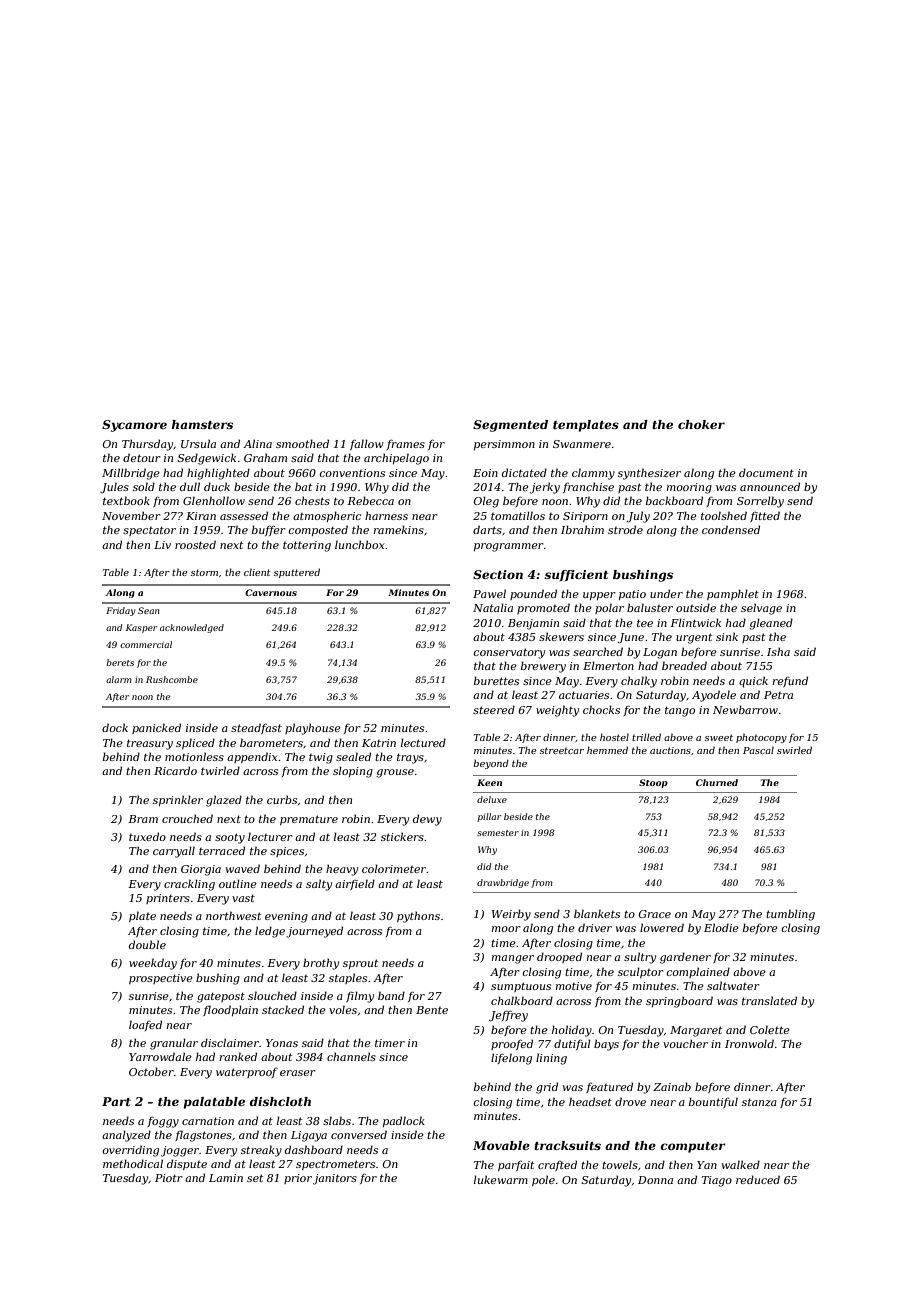  I want to click on prospective, so click(161, 979).
